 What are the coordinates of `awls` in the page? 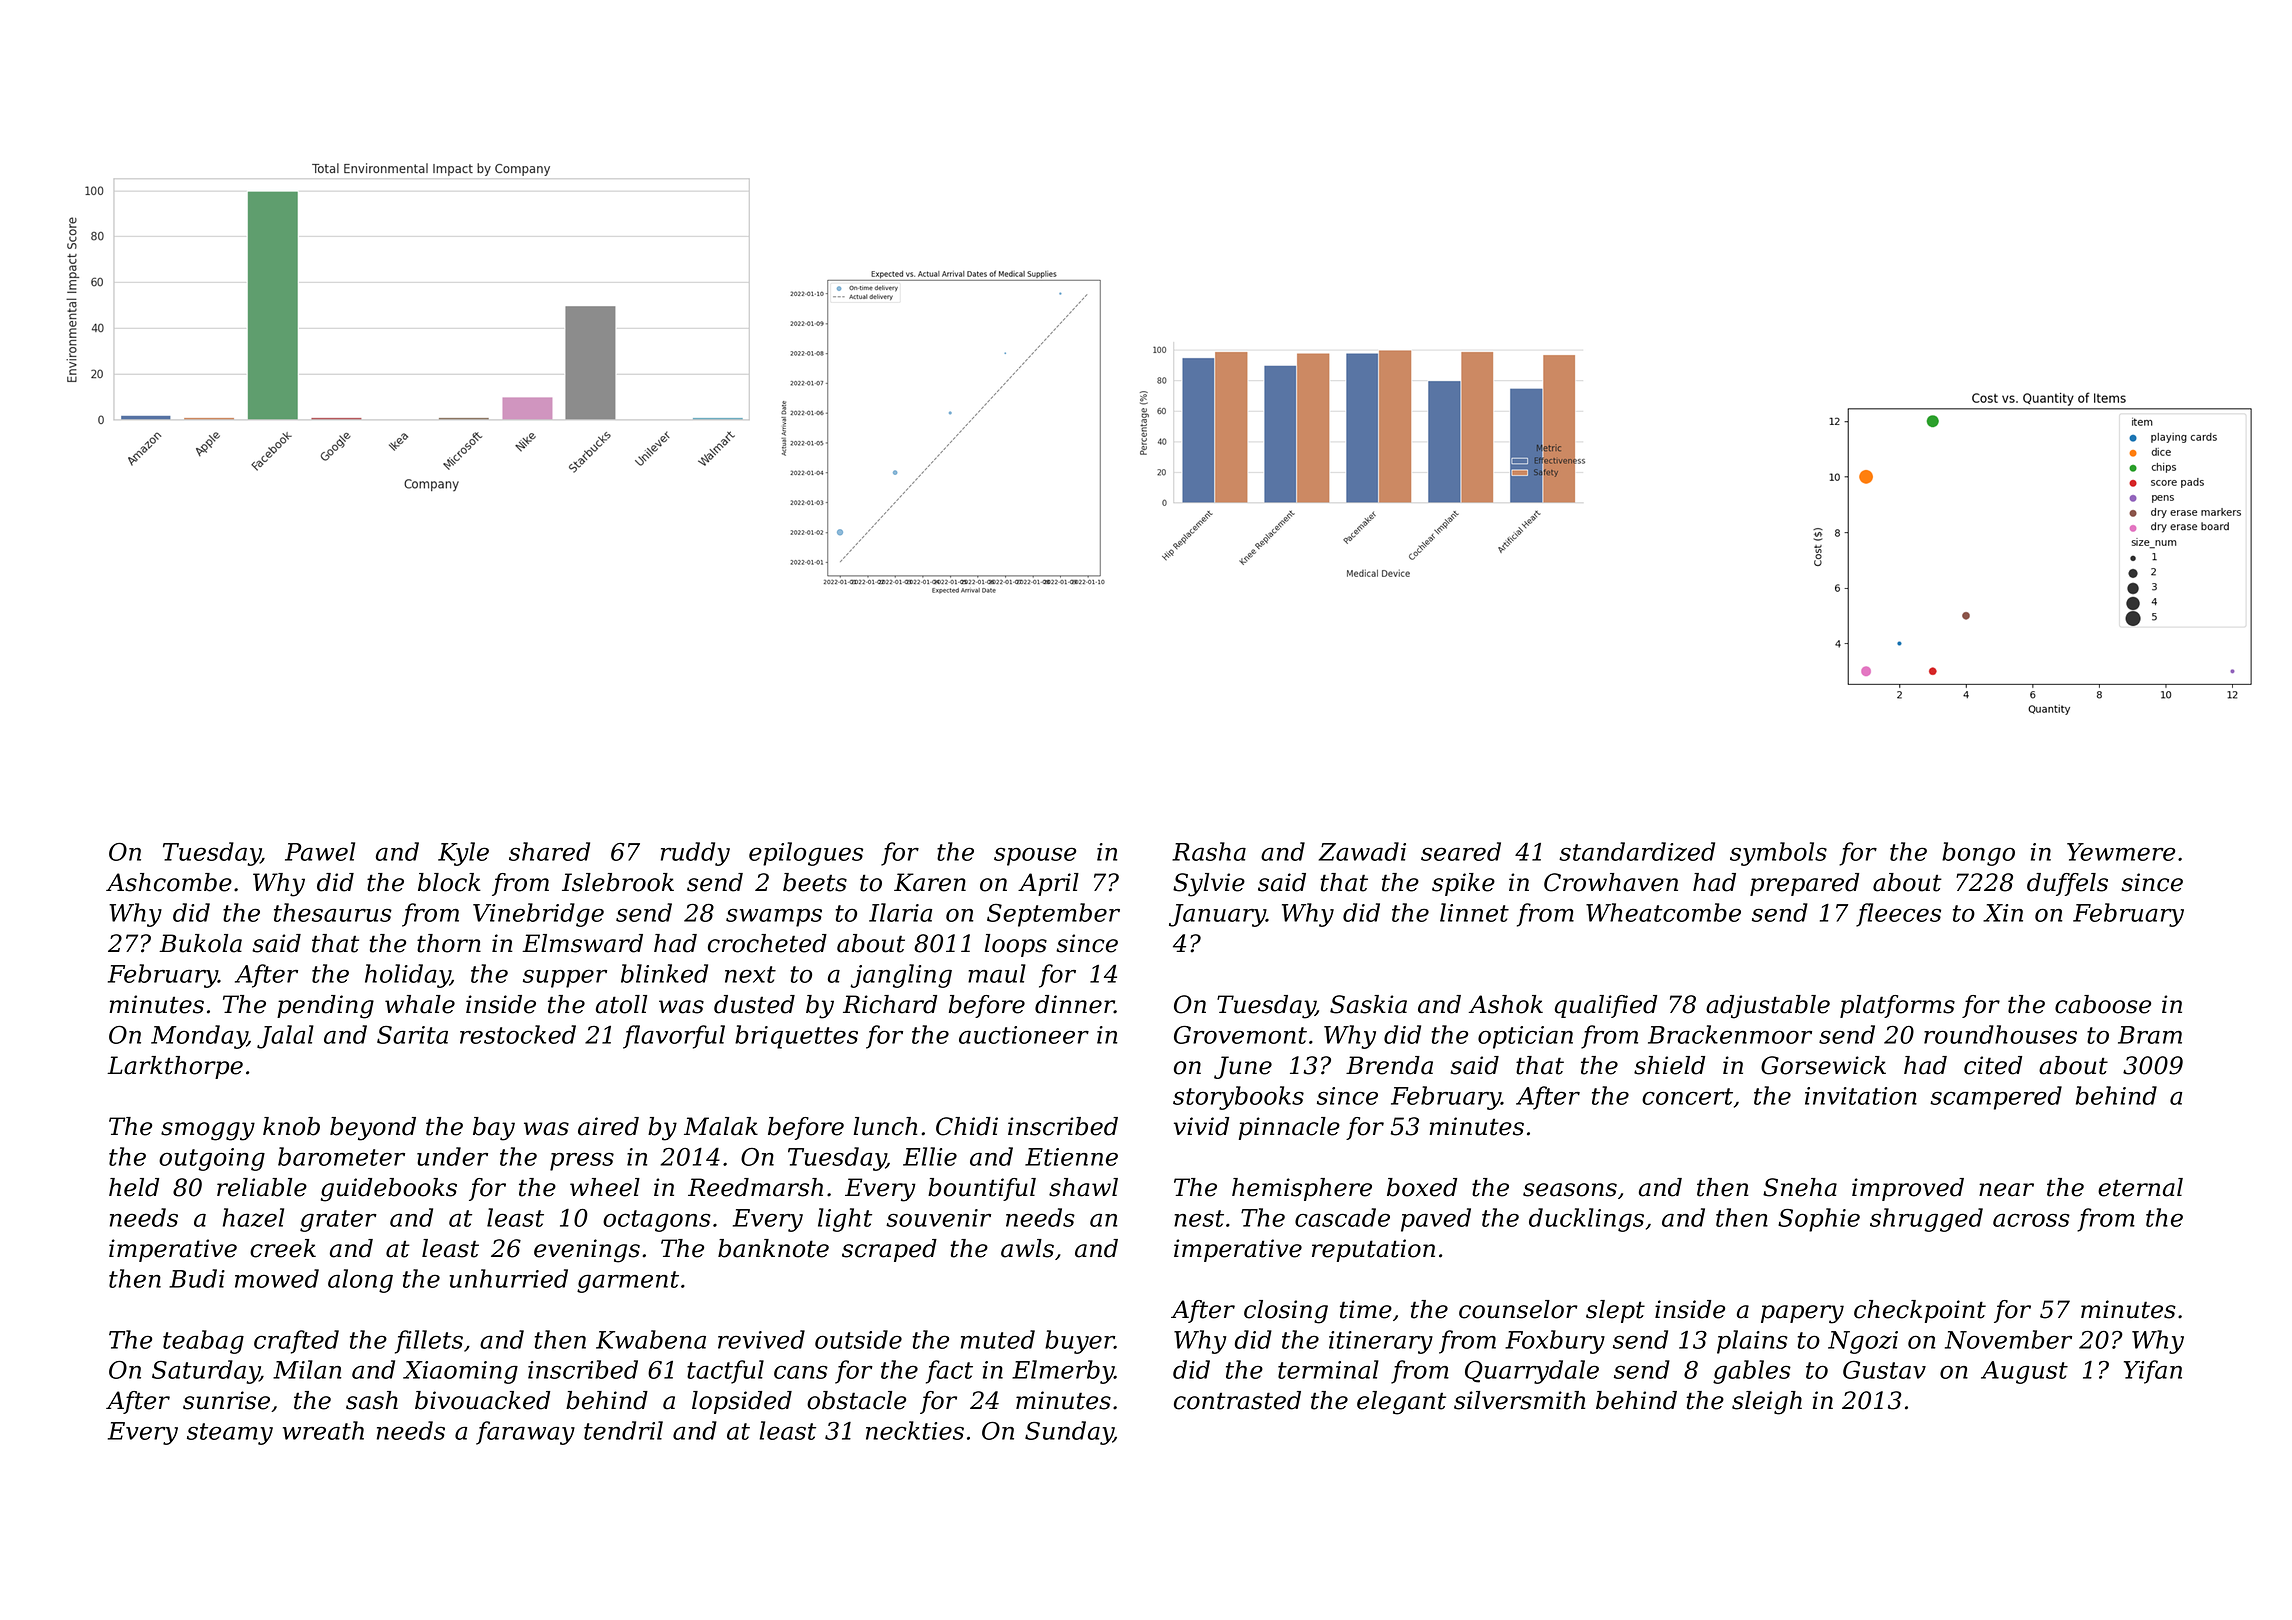 It's located at (1027, 1248).
